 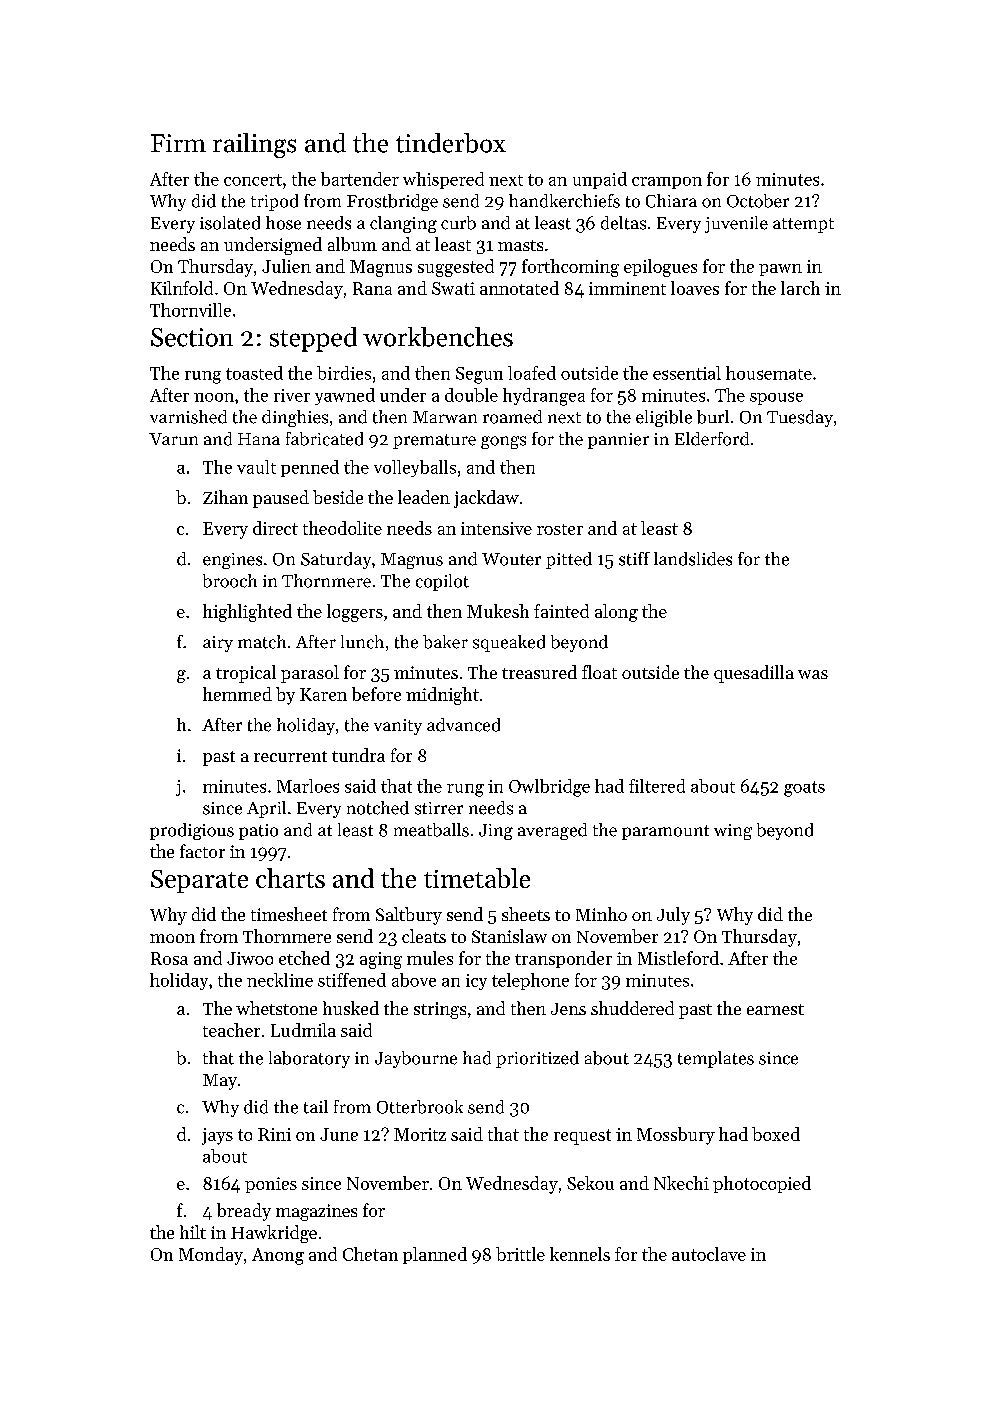 What do you see at coordinates (313, 339) in the image?
I see `stepped` at bounding box center [313, 339].
